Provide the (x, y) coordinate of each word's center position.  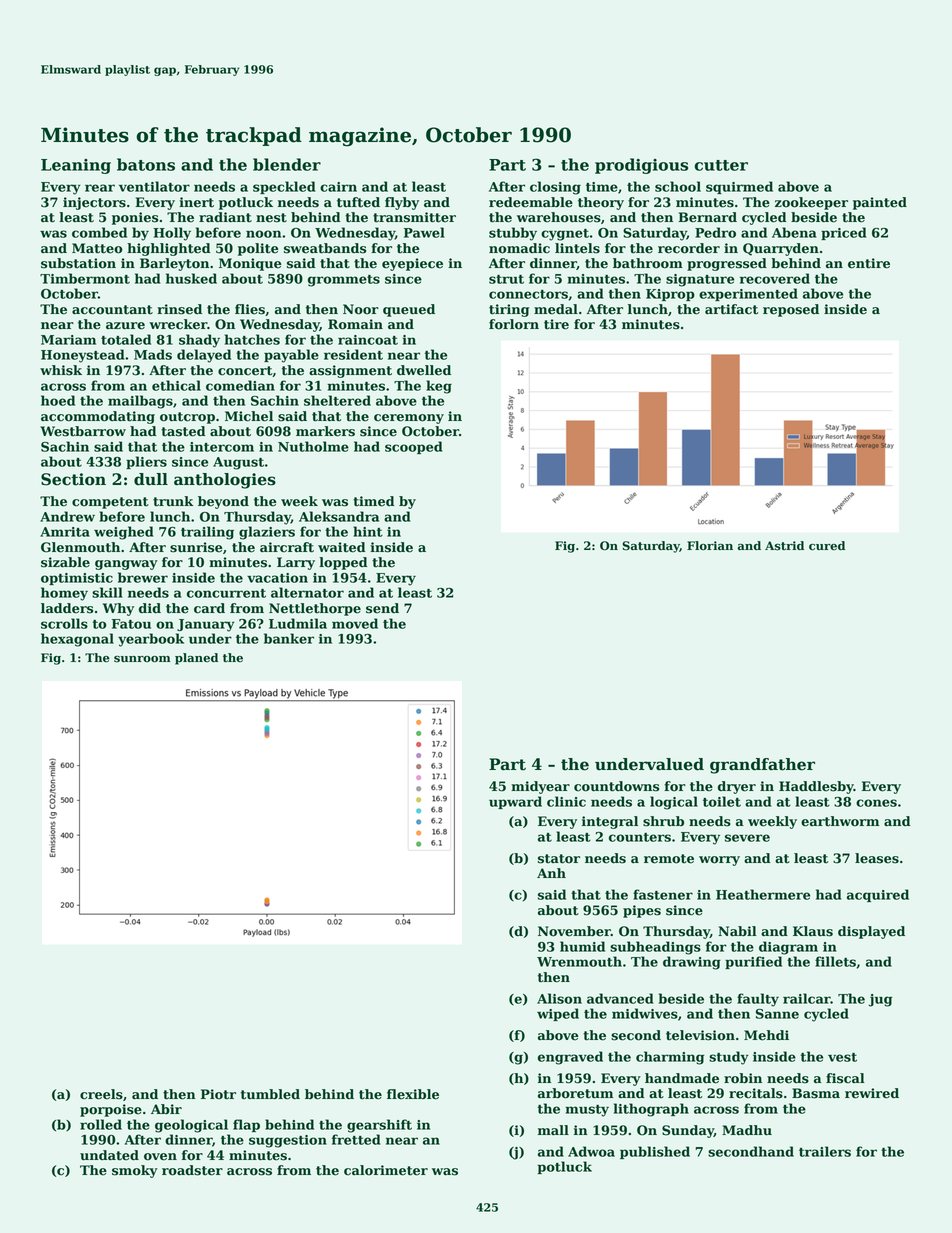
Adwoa (591, 1151)
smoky (135, 1171)
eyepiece (412, 264)
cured (827, 546)
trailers (825, 1151)
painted (880, 203)
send (382, 608)
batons (146, 164)
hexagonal (77, 640)
